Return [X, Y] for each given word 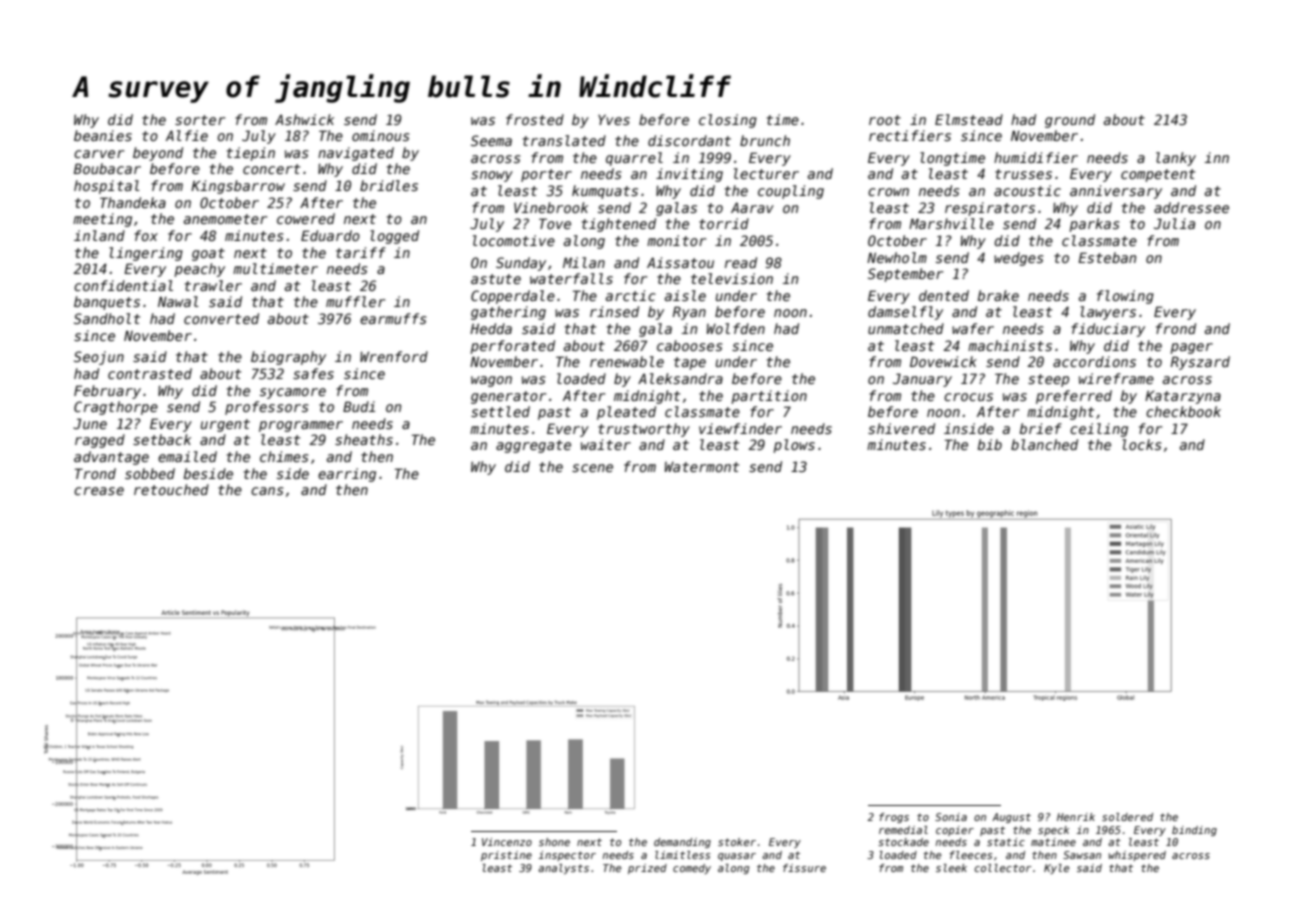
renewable [627, 361]
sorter [200, 120]
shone [554, 842]
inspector [567, 856]
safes [313, 373]
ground [1070, 121]
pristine [506, 856]
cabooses [689, 345]
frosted [535, 119]
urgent [225, 425]
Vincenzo [507, 842]
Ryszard [1200, 363]
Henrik [1076, 817]
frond [1176, 328]
